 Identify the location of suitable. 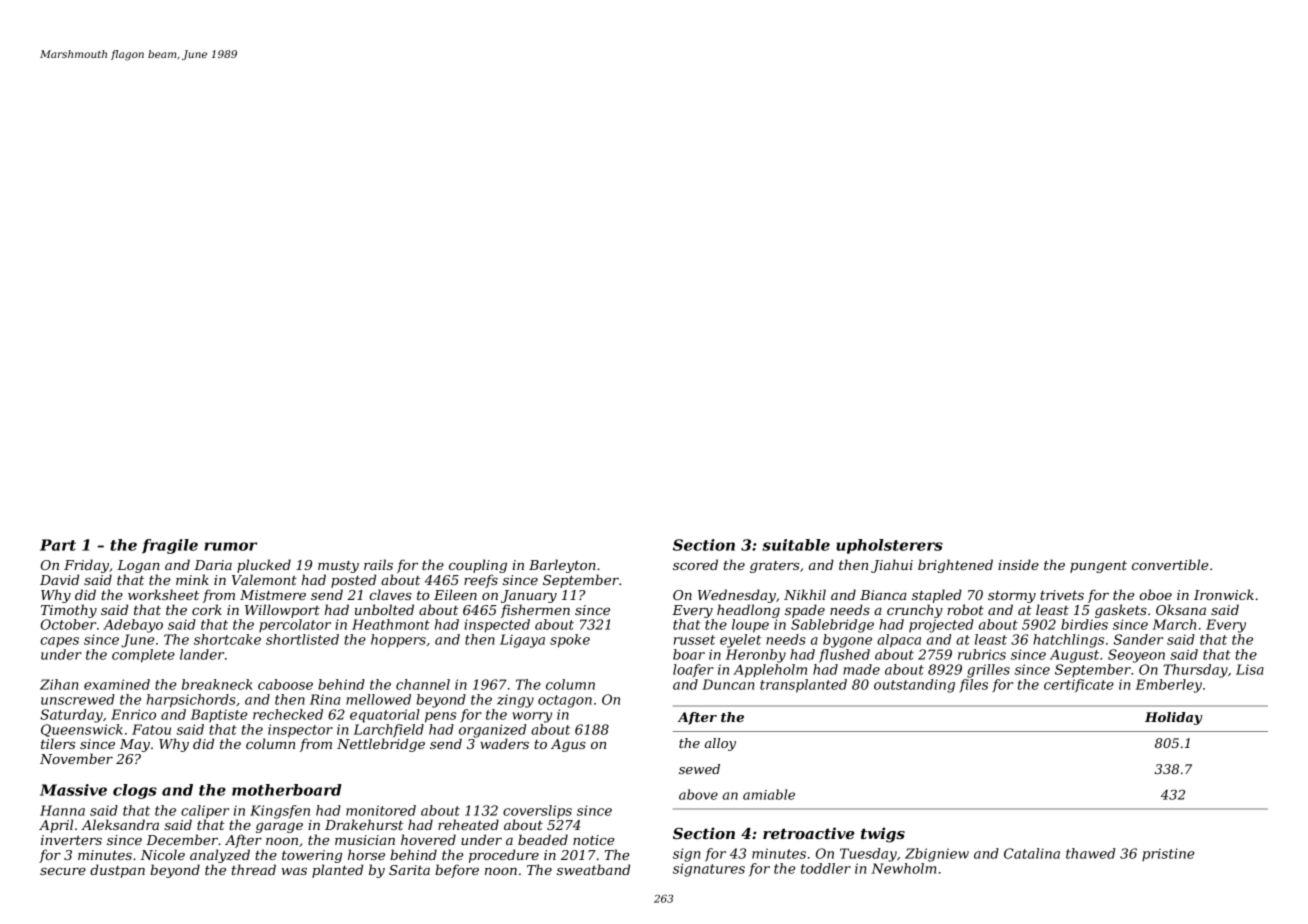
(796, 545).
